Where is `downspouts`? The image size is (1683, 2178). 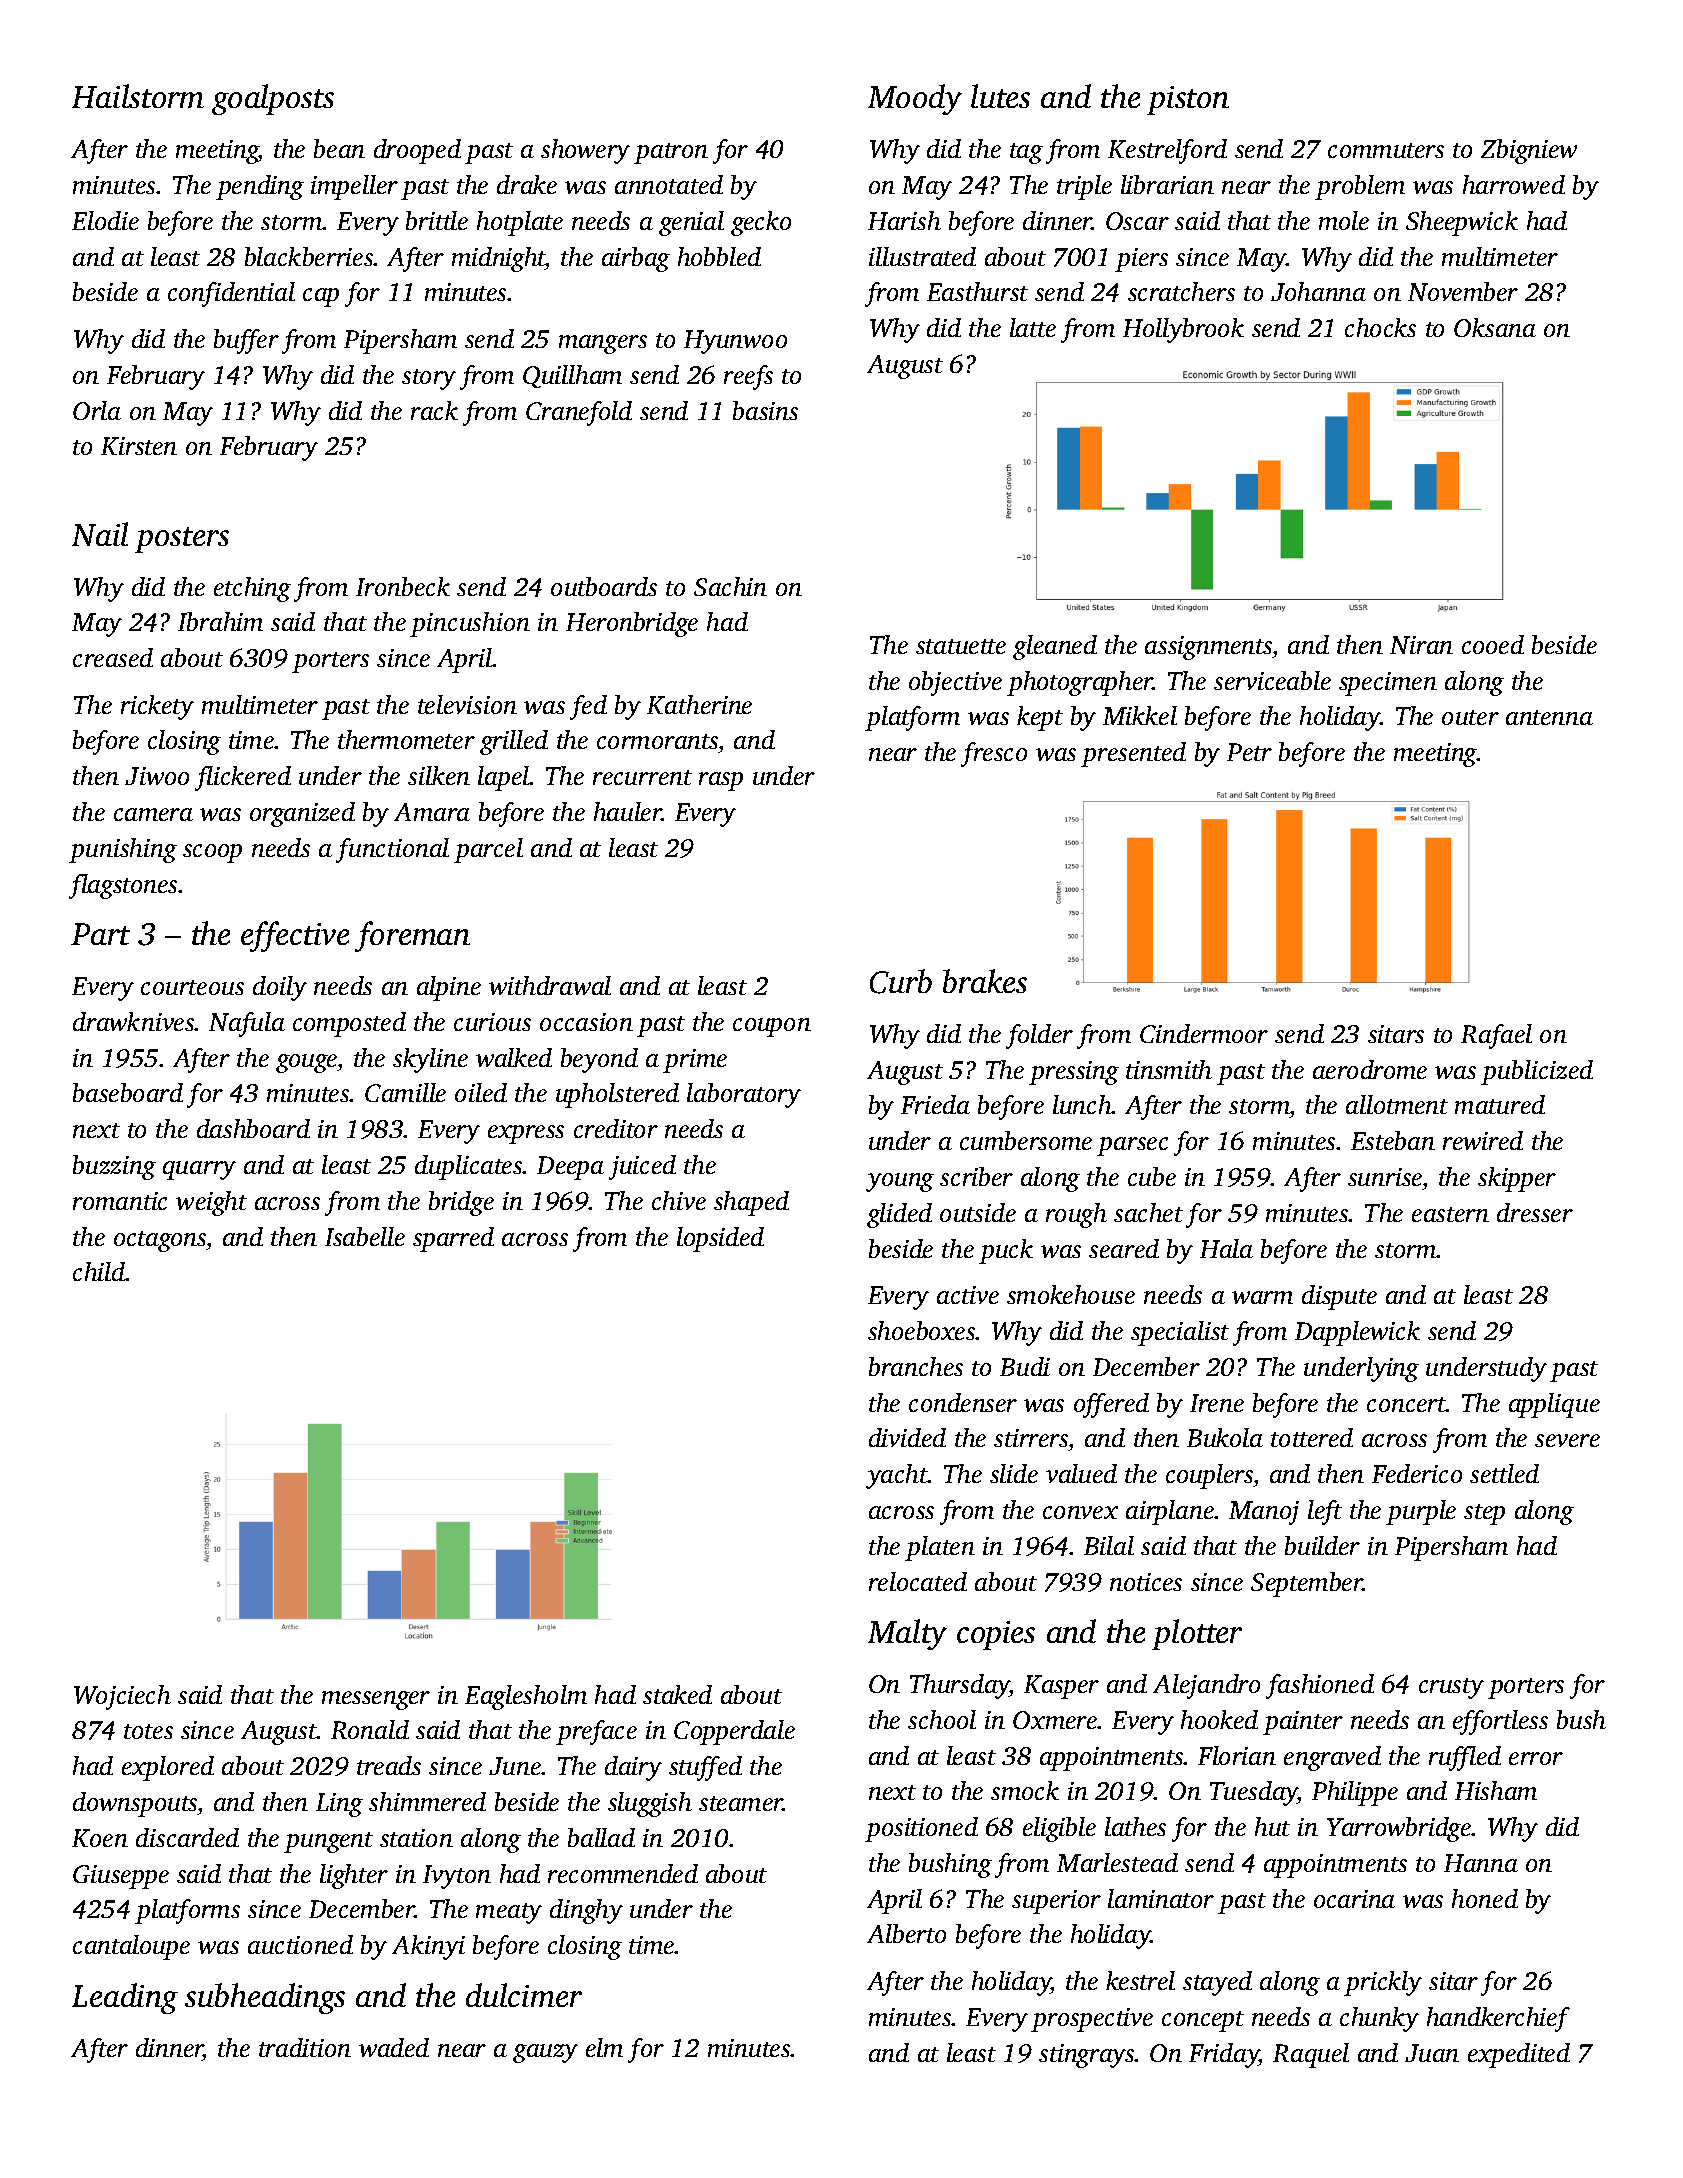 downspouts is located at coordinates (135, 1804).
